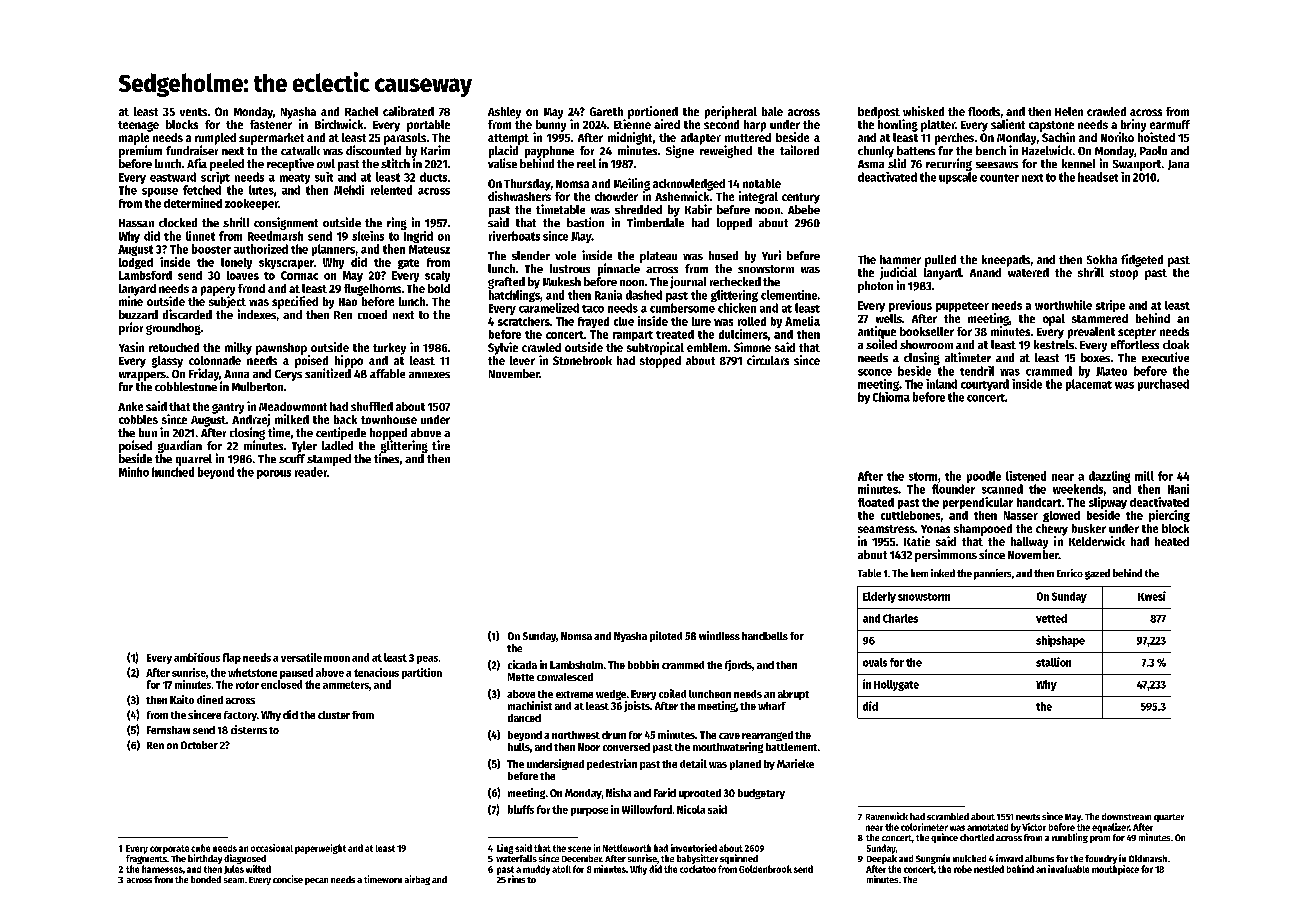 The height and width of the screenshot is (924, 1308). I want to click on calibrated, so click(408, 111).
